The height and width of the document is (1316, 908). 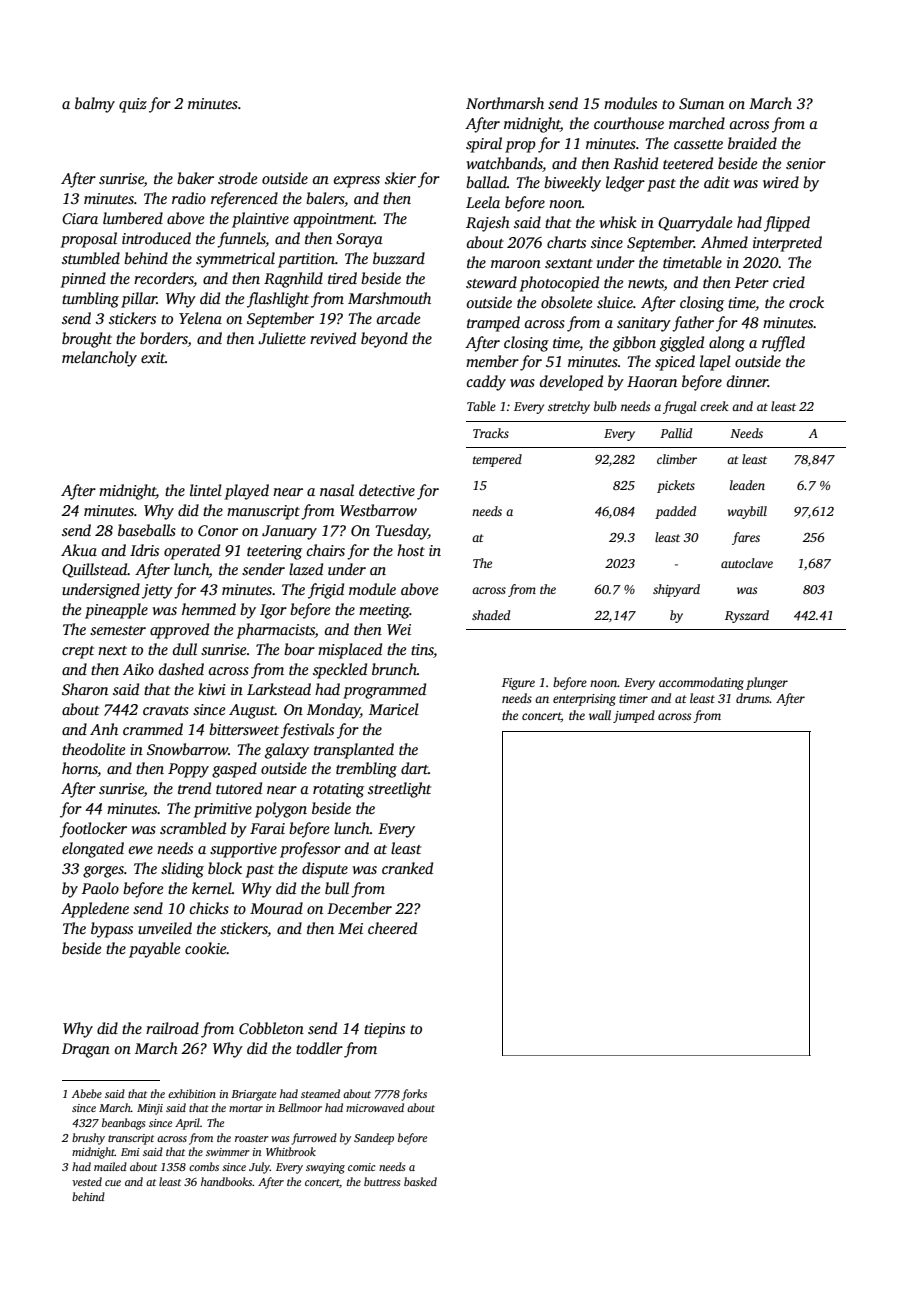 I want to click on misplaced, so click(x=350, y=651).
